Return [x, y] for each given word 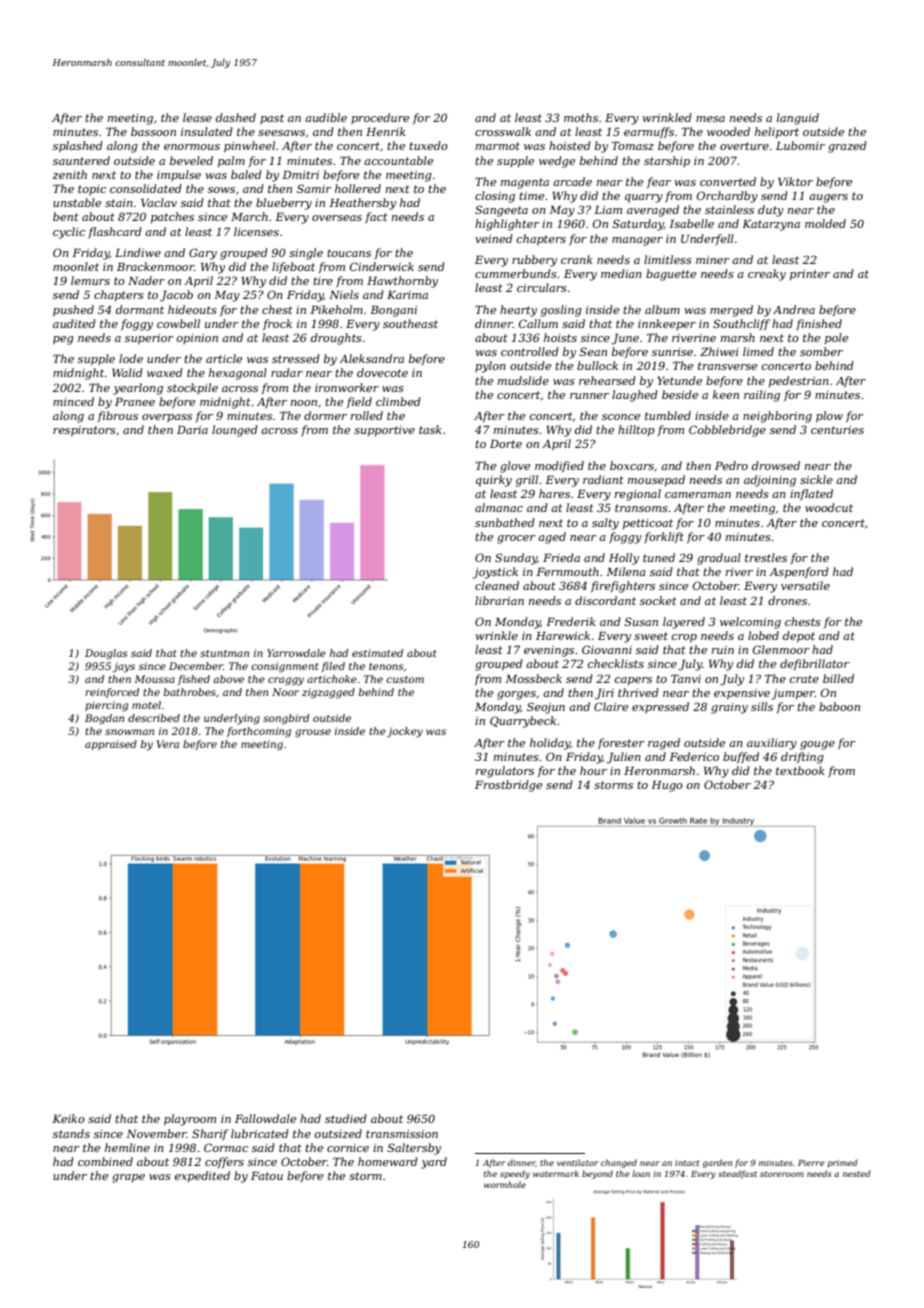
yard [434, 1163]
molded [825, 223]
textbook [800, 770]
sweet [651, 636]
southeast [410, 323]
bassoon [153, 131]
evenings [549, 651]
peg [63, 340]
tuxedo [428, 145]
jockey [405, 732]
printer [810, 275]
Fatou [267, 1175]
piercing [106, 706]
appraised [111, 745]
